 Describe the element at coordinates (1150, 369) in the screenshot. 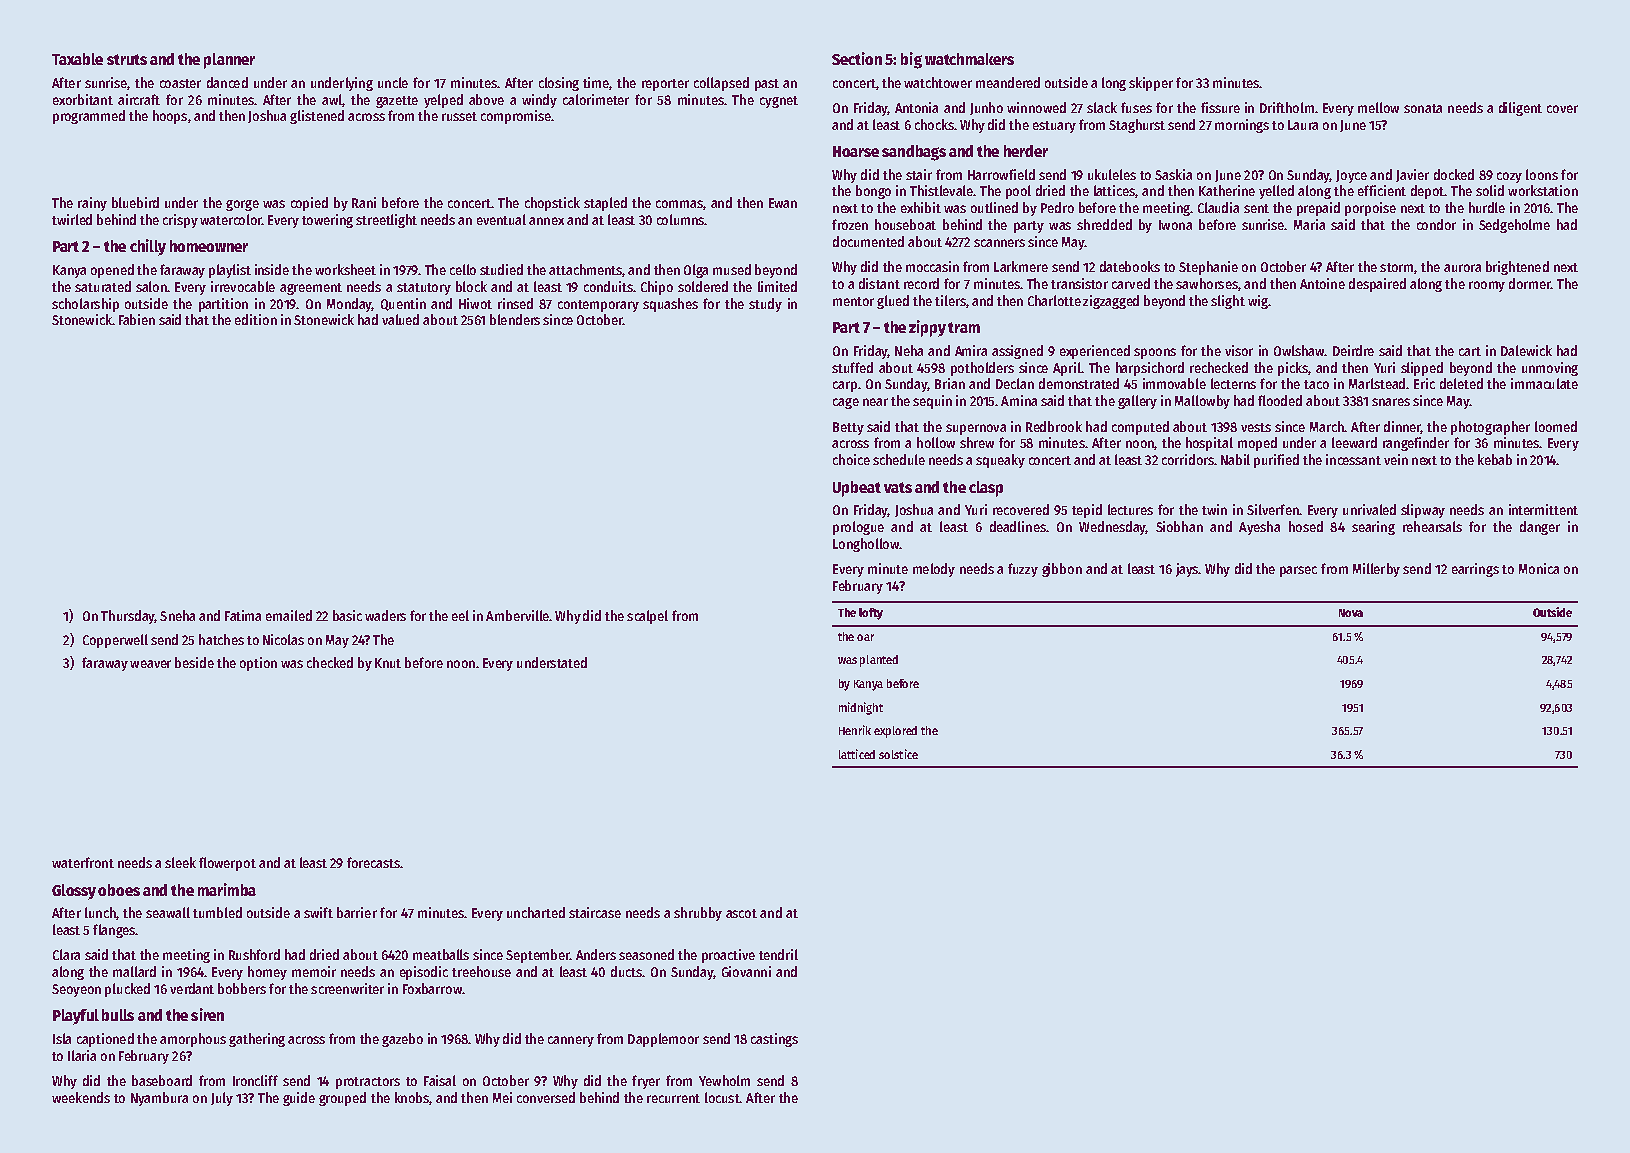

I see `harpsichord` at that location.
